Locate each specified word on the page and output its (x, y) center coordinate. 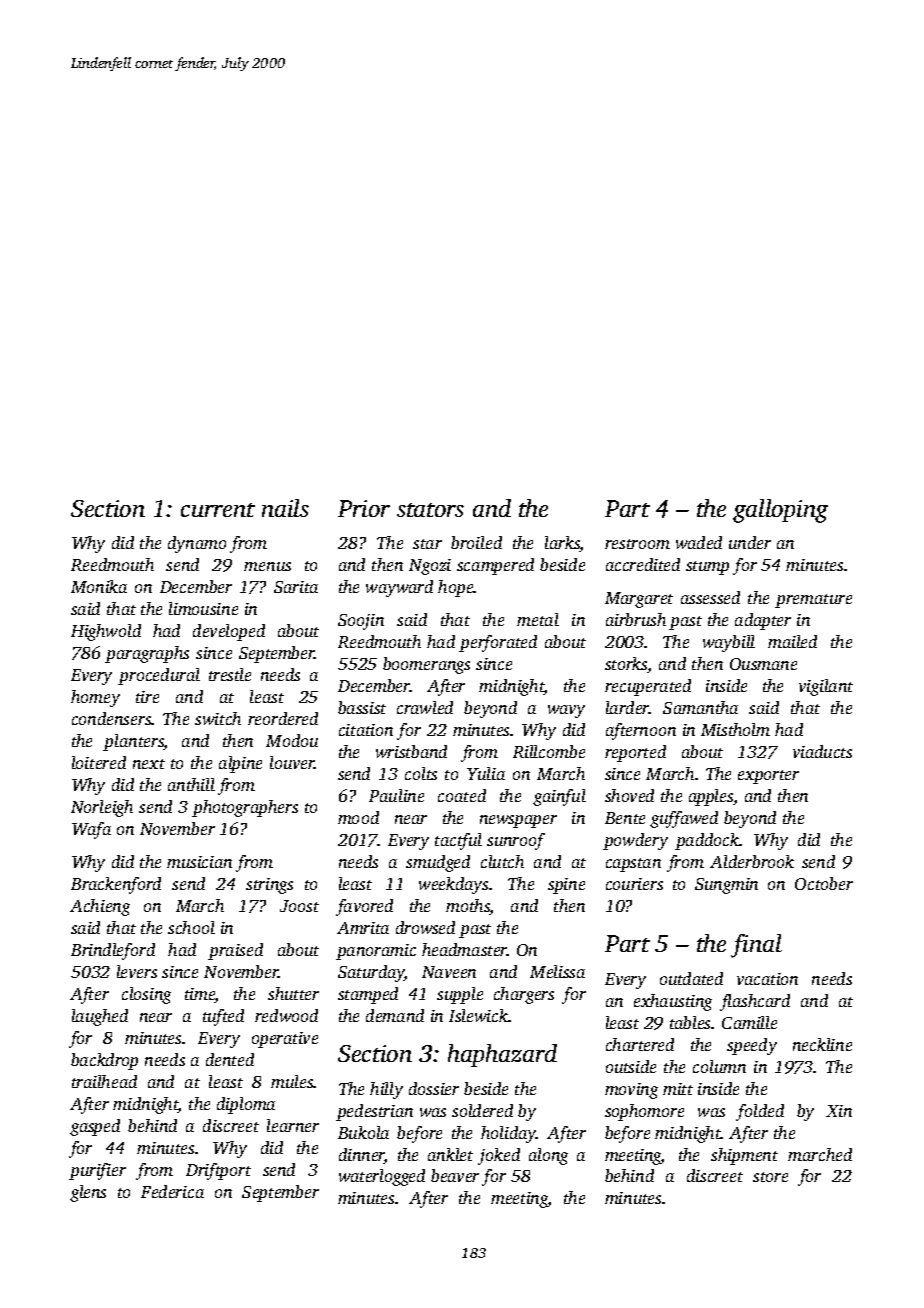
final (756, 946)
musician (199, 862)
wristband (411, 751)
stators (430, 510)
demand (395, 1015)
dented (230, 1059)
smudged (438, 863)
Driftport (218, 1171)
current (218, 510)
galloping (780, 511)
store (770, 1177)
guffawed (684, 819)
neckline (822, 1044)
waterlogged (382, 1177)
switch (218, 718)
